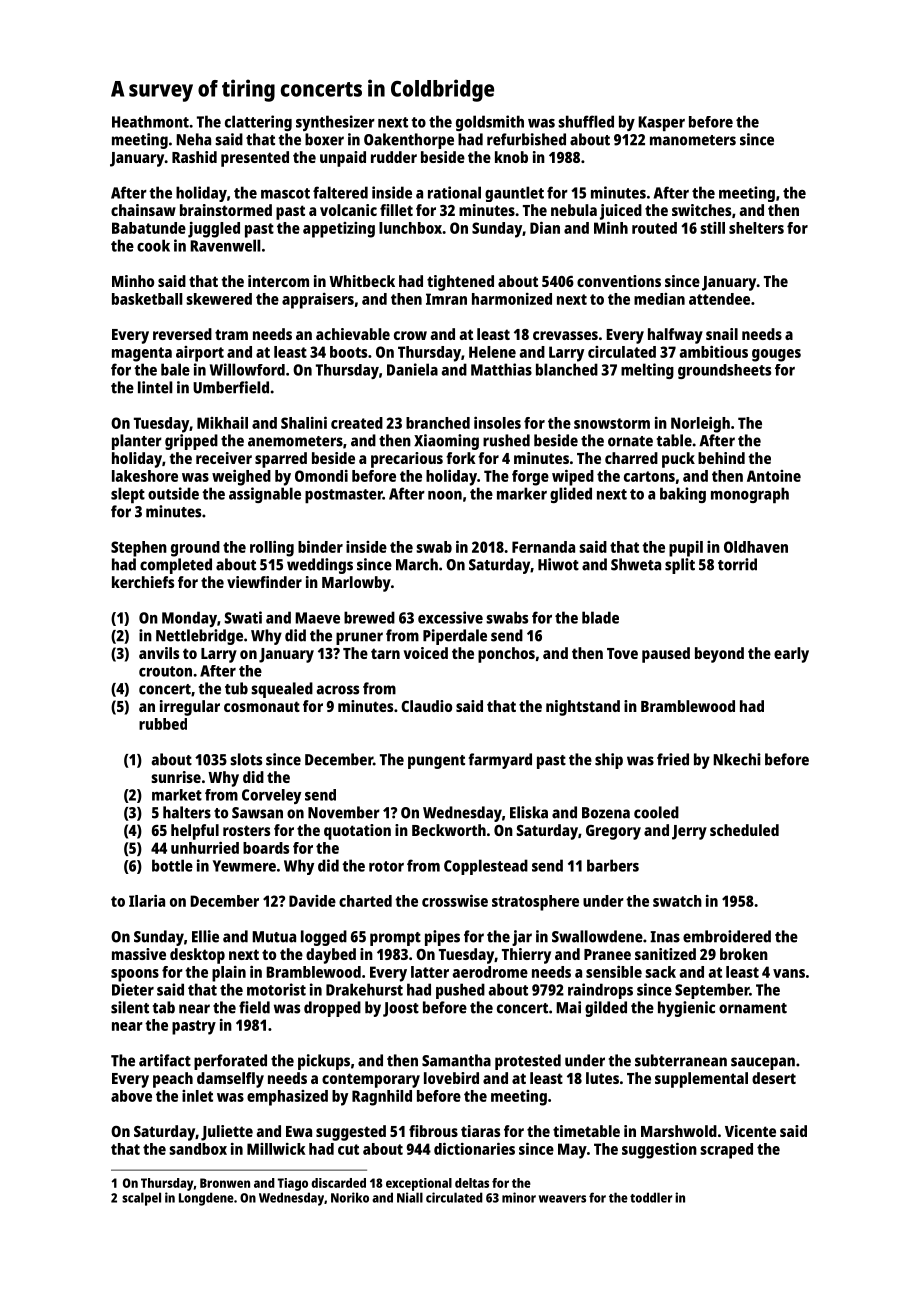 The image size is (924, 1308). What do you see at coordinates (364, 989) in the page?
I see `Drakehurst` at bounding box center [364, 989].
